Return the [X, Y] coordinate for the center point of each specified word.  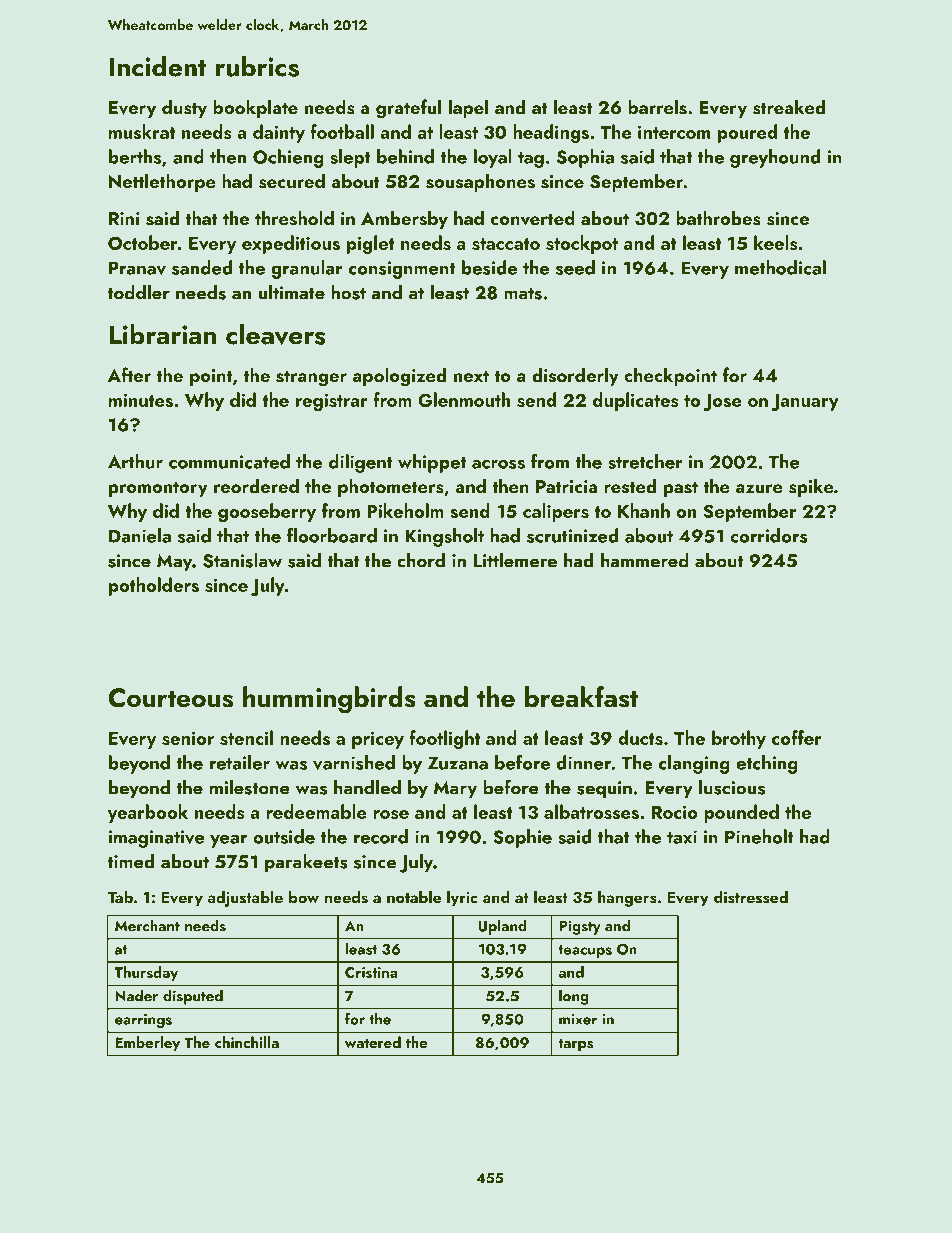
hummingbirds [329, 700]
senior [188, 738]
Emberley [147, 1044]
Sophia [585, 158]
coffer [797, 737]
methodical [780, 267]
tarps [576, 1045]
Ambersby [404, 219]
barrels [657, 107]
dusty [184, 108]
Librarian [162, 334]
